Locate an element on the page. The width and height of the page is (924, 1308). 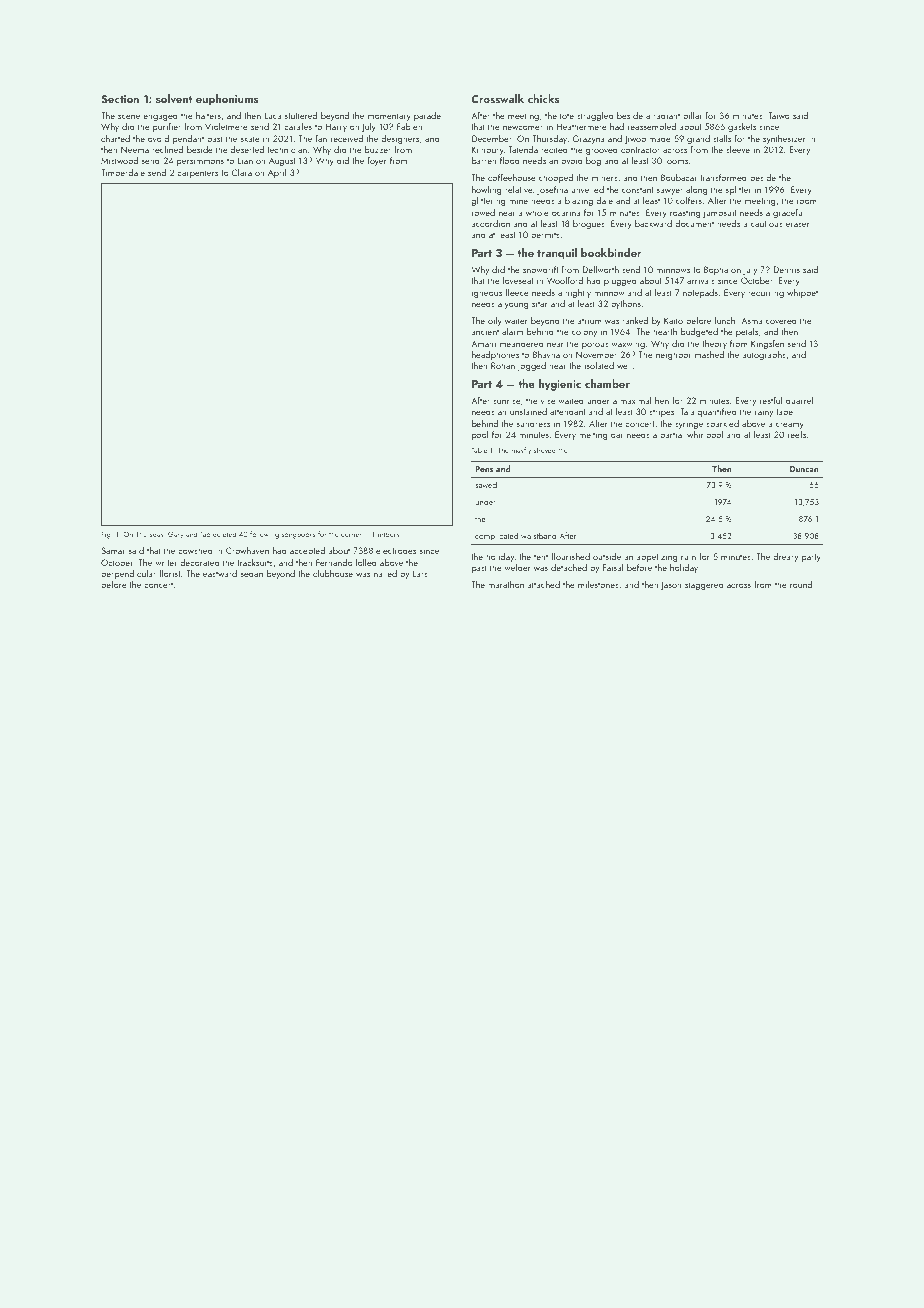
scene is located at coordinates (129, 116).
